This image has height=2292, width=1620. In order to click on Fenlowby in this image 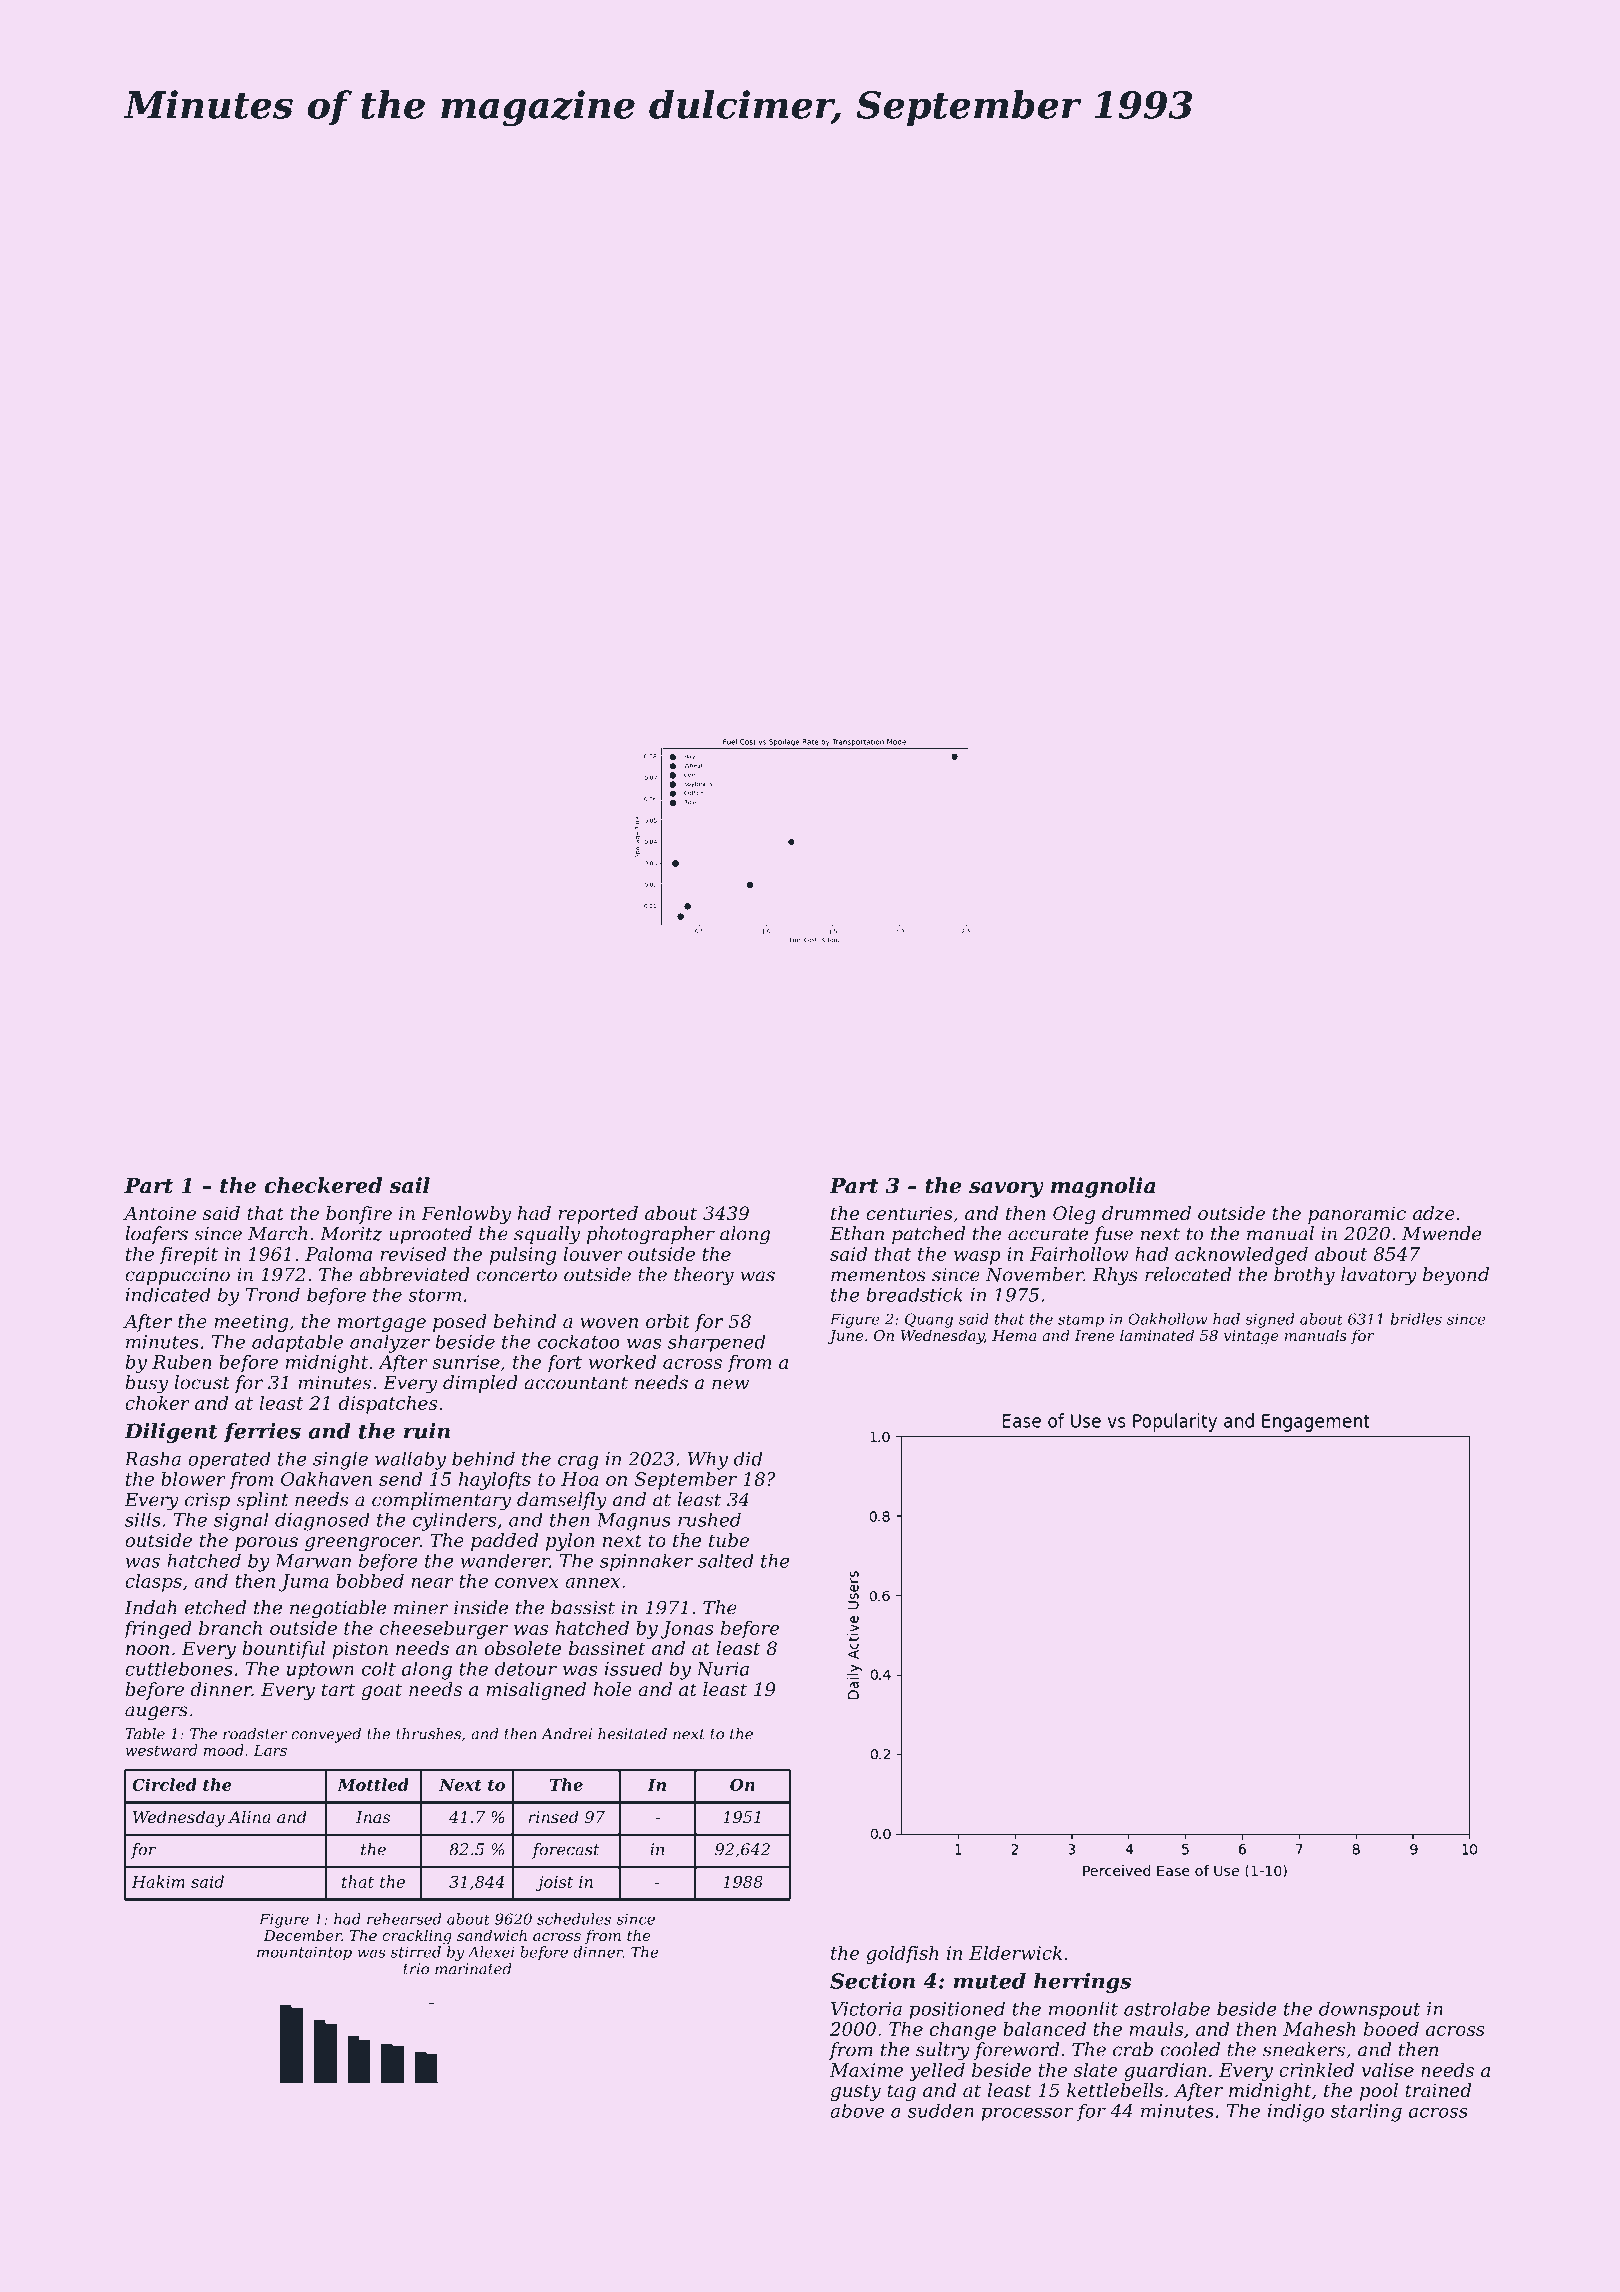, I will do `click(466, 1215)`.
